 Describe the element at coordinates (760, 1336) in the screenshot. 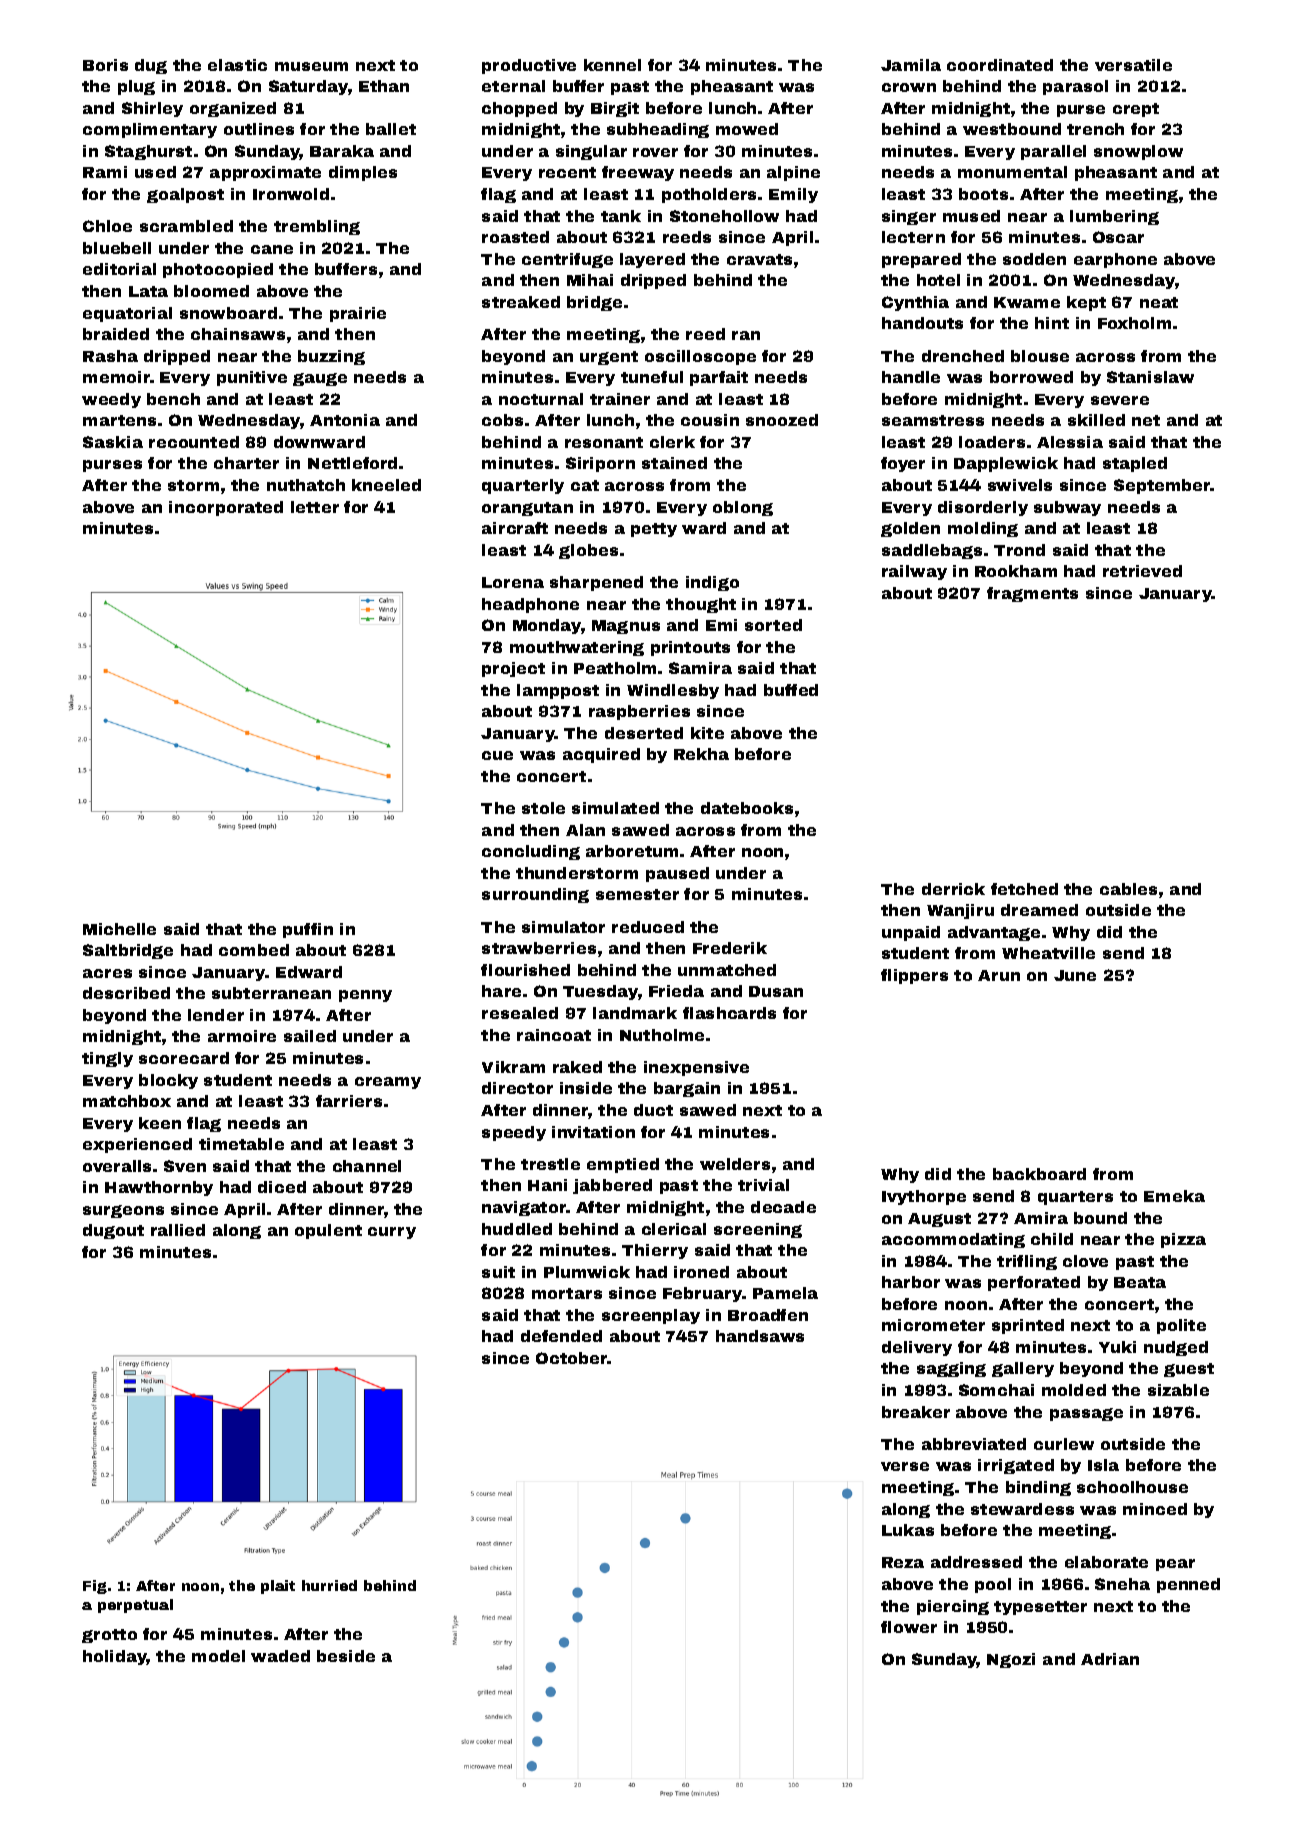

I see `handsaws` at that location.
